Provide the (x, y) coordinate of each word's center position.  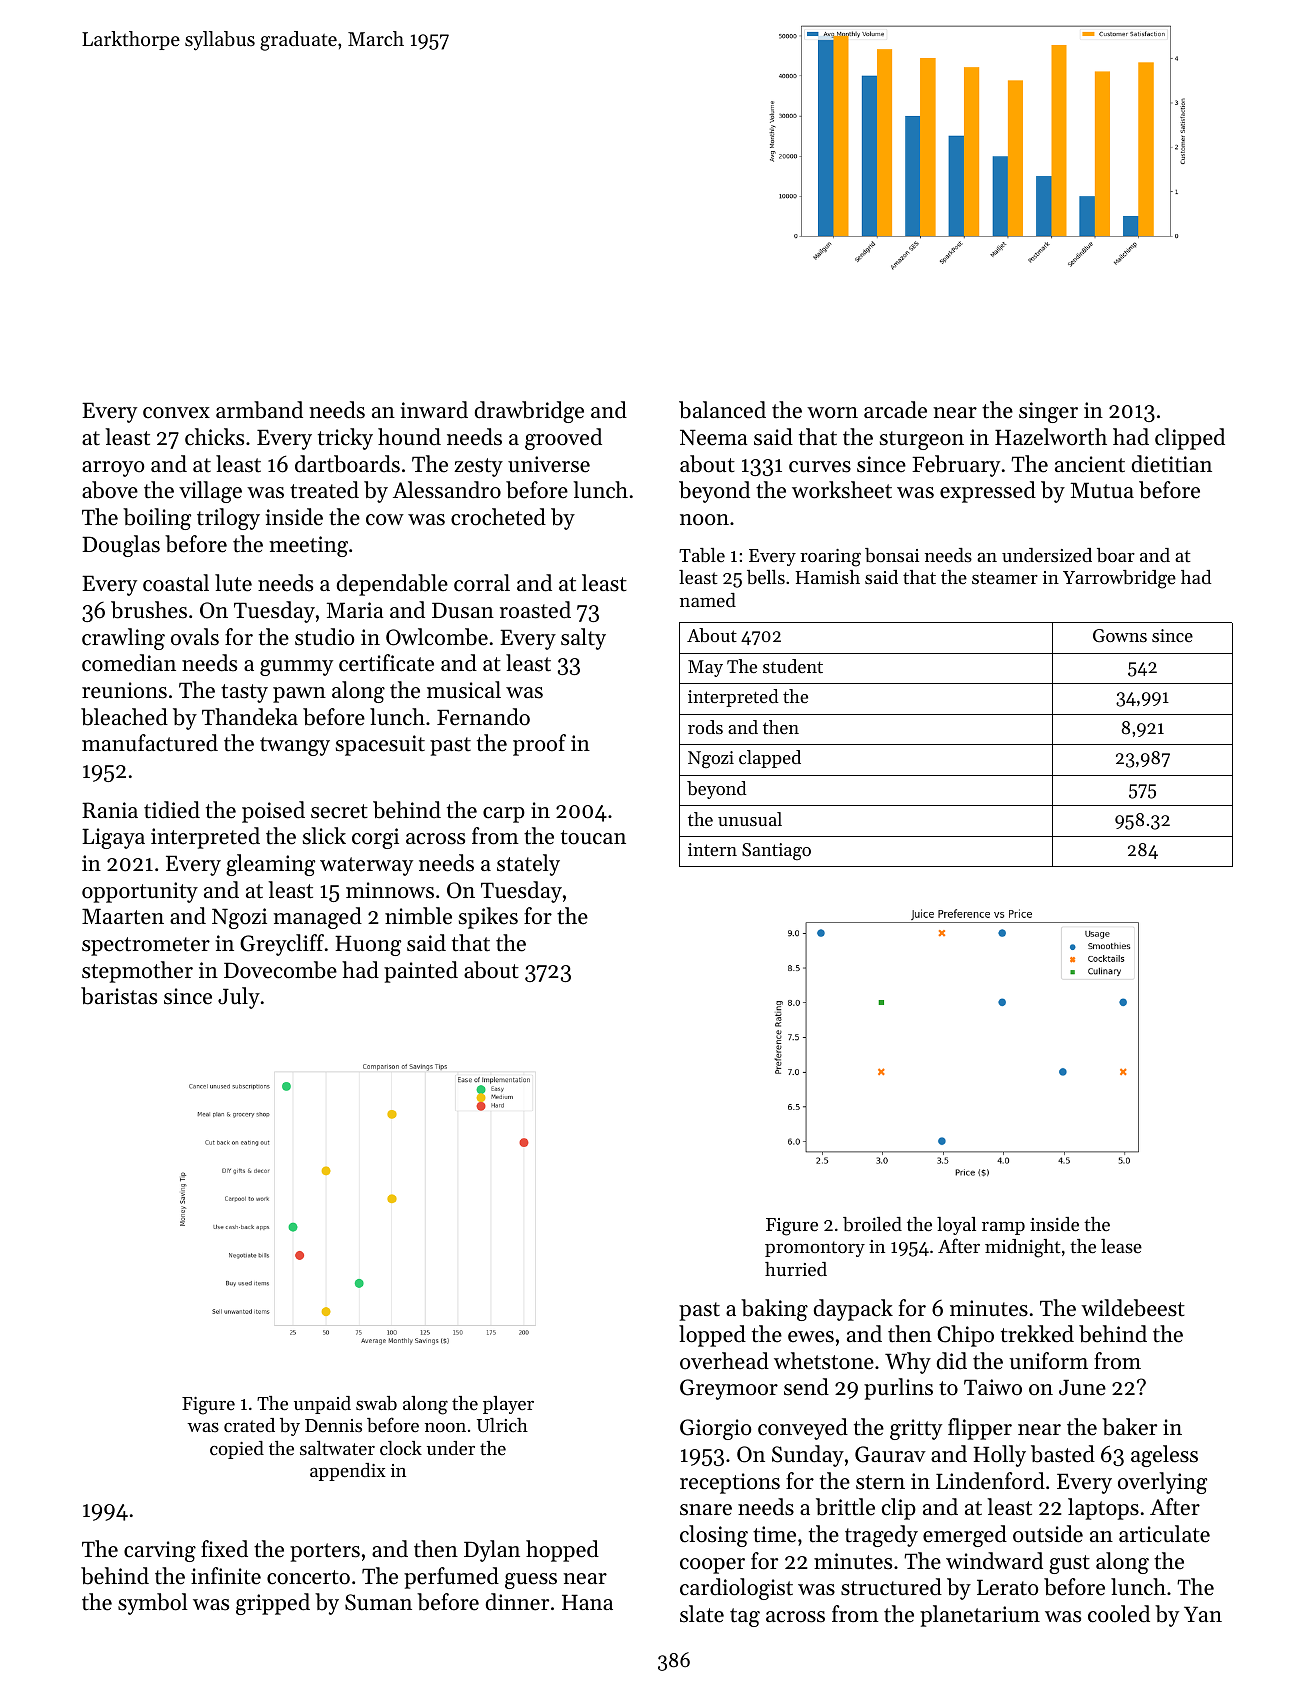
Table (702, 555)
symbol (153, 1604)
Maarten (123, 916)
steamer (1005, 578)
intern (712, 849)
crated (249, 1425)
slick (324, 836)
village (210, 492)
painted (421, 972)
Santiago (776, 851)
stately (528, 865)
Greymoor (729, 1389)
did (952, 1361)
